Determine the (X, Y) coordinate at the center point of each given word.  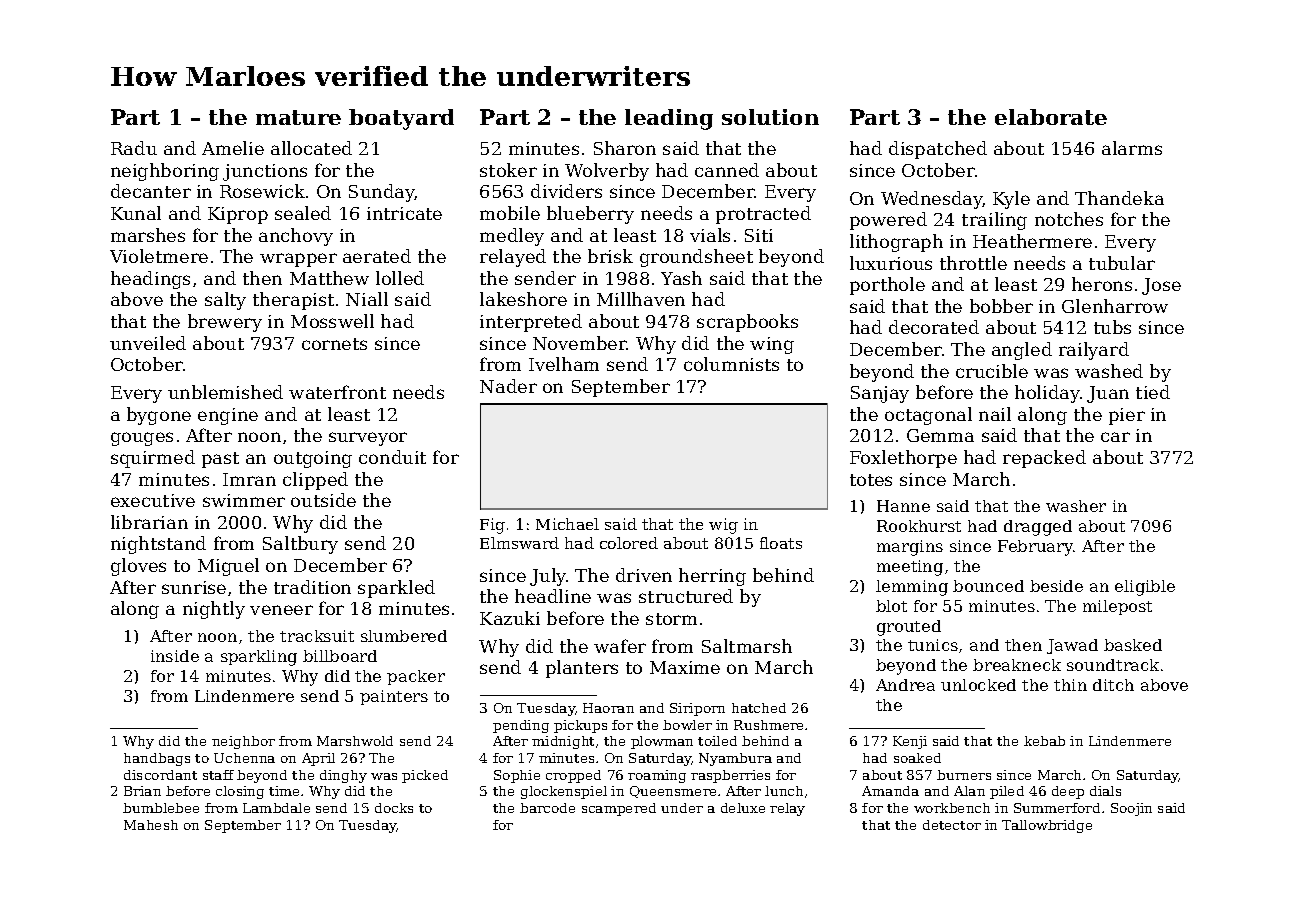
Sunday (381, 193)
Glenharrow (1115, 306)
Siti (759, 235)
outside (323, 500)
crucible (992, 371)
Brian (142, 791)
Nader (508, 386)
